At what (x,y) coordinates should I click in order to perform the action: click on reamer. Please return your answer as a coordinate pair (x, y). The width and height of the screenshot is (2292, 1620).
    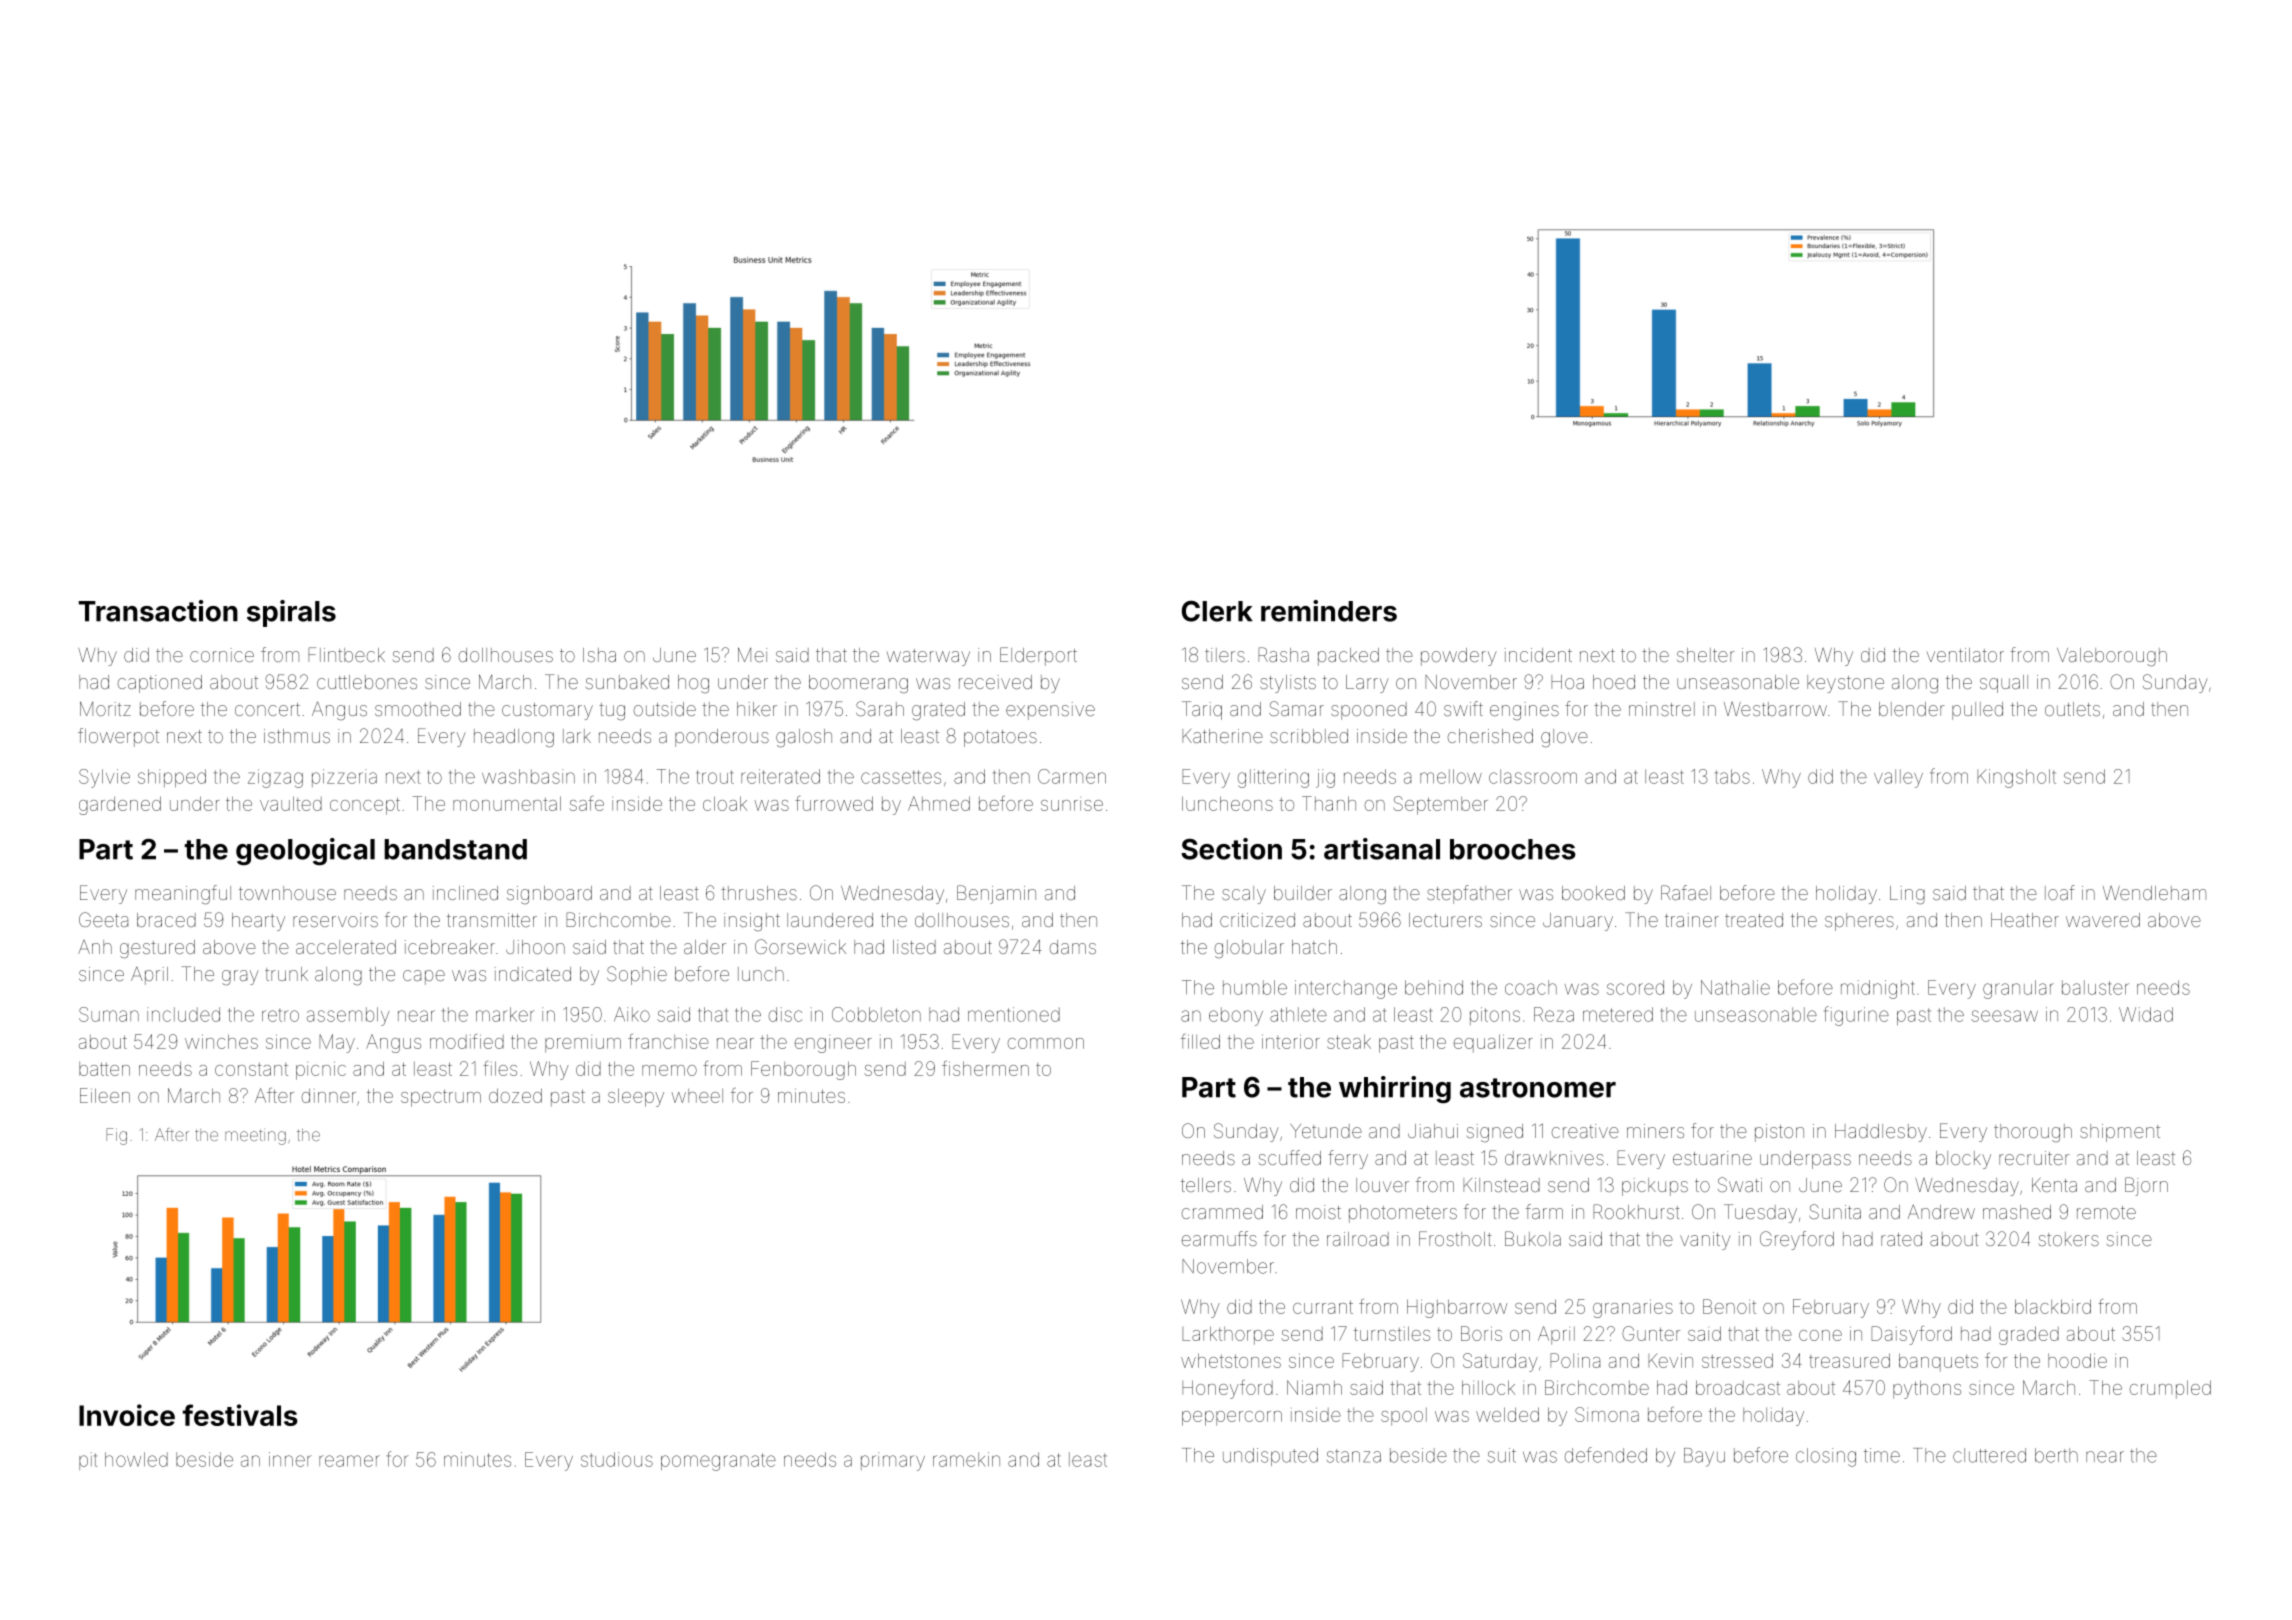
    Looking at the image, I should click on (349, 1461).
